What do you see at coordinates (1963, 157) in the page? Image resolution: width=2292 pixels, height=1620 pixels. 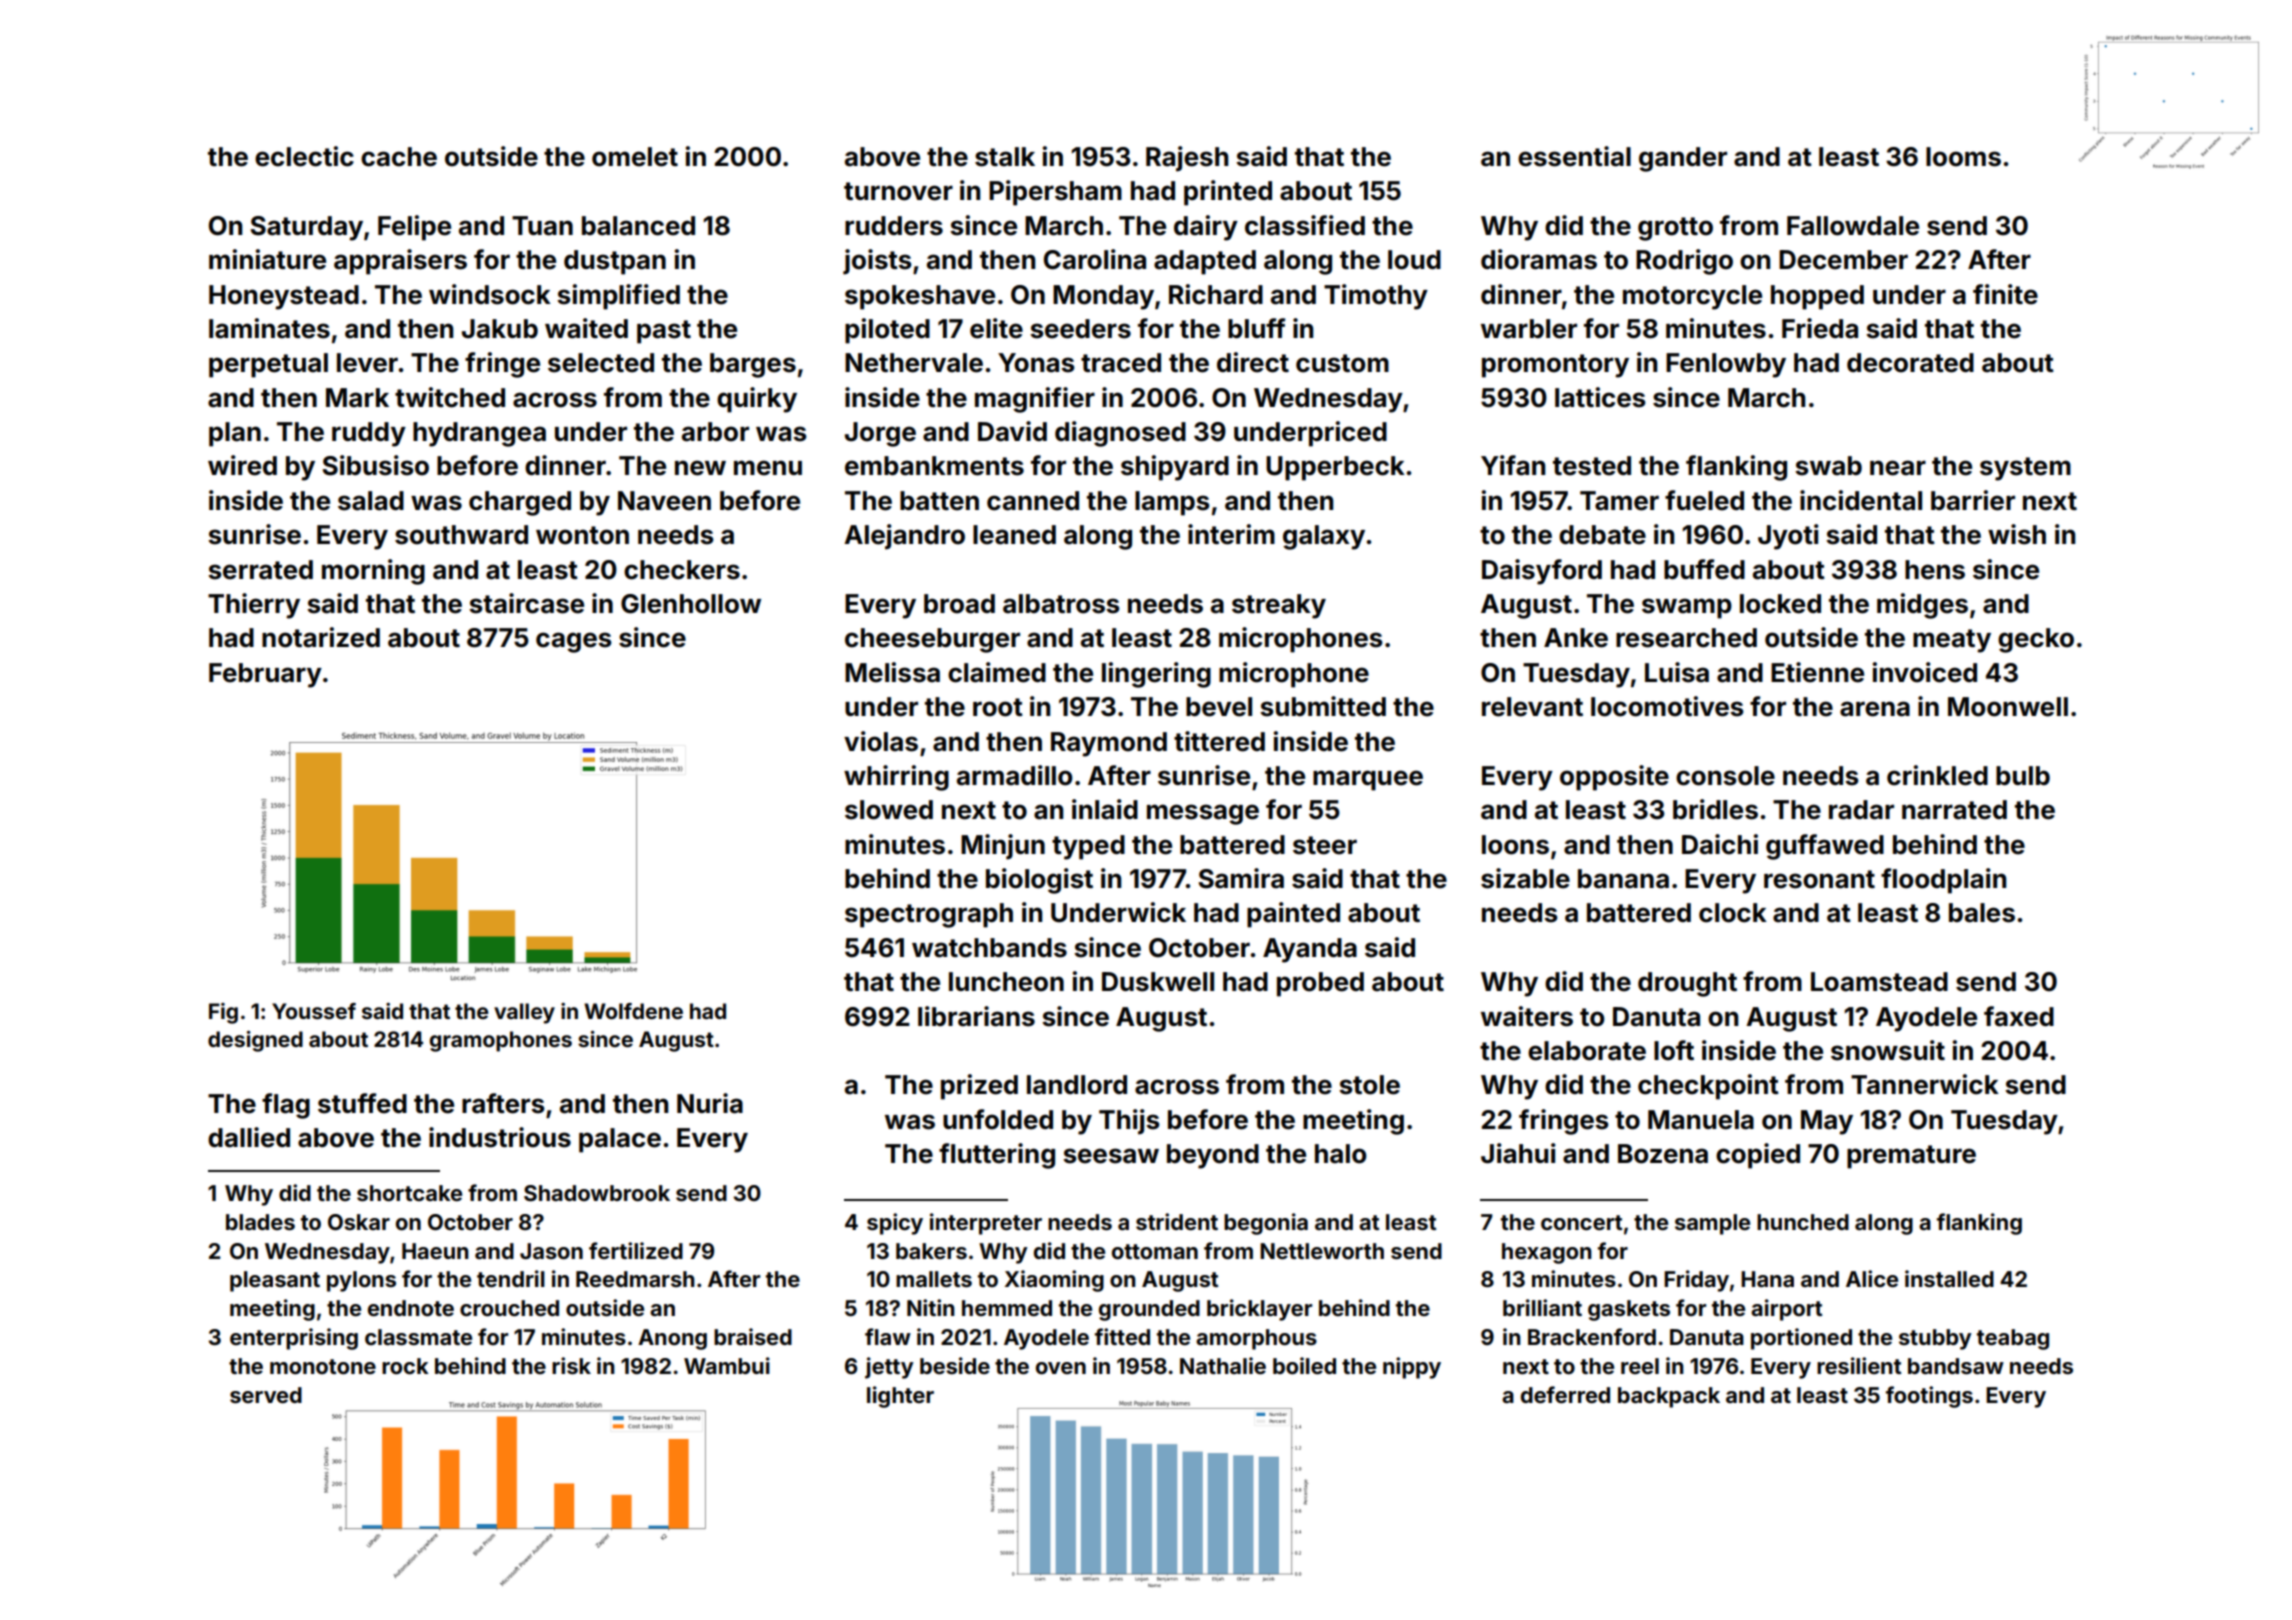 I see `looms` at bounding box center [1963, 157].
